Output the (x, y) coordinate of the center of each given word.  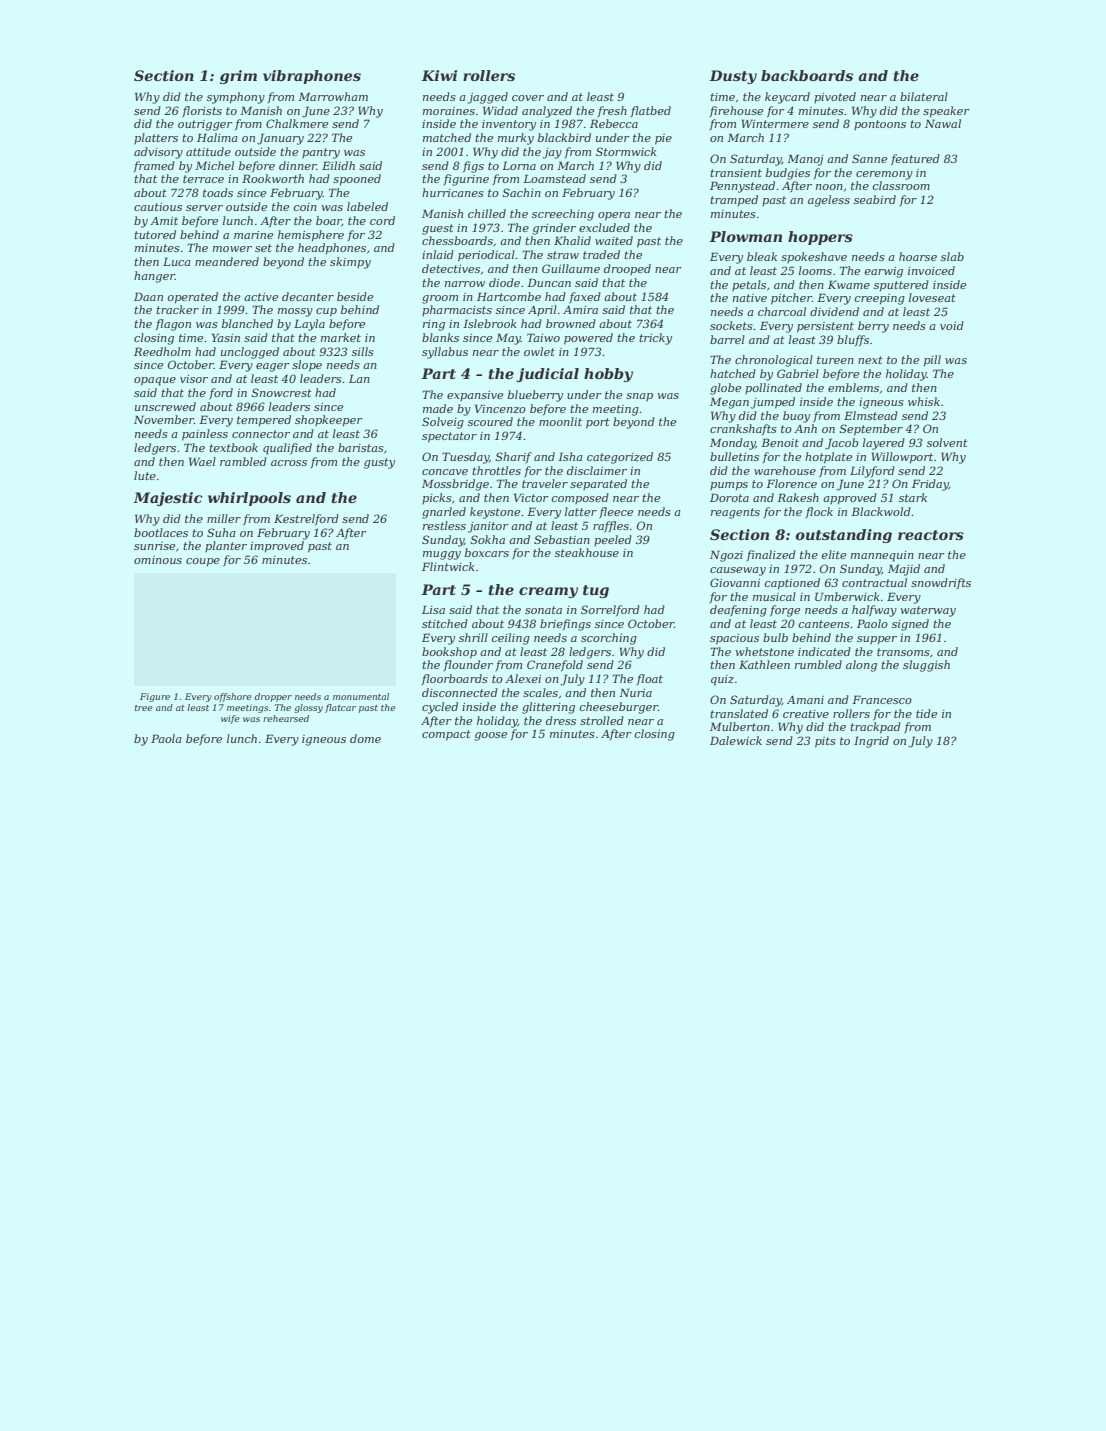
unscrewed (165, 406)
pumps (729, 486)
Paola (166, 738)
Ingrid (871, 742)
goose (491, 736)
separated (598, 484)
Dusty (733, 77)
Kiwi (439, 75)
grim (238, 77)
